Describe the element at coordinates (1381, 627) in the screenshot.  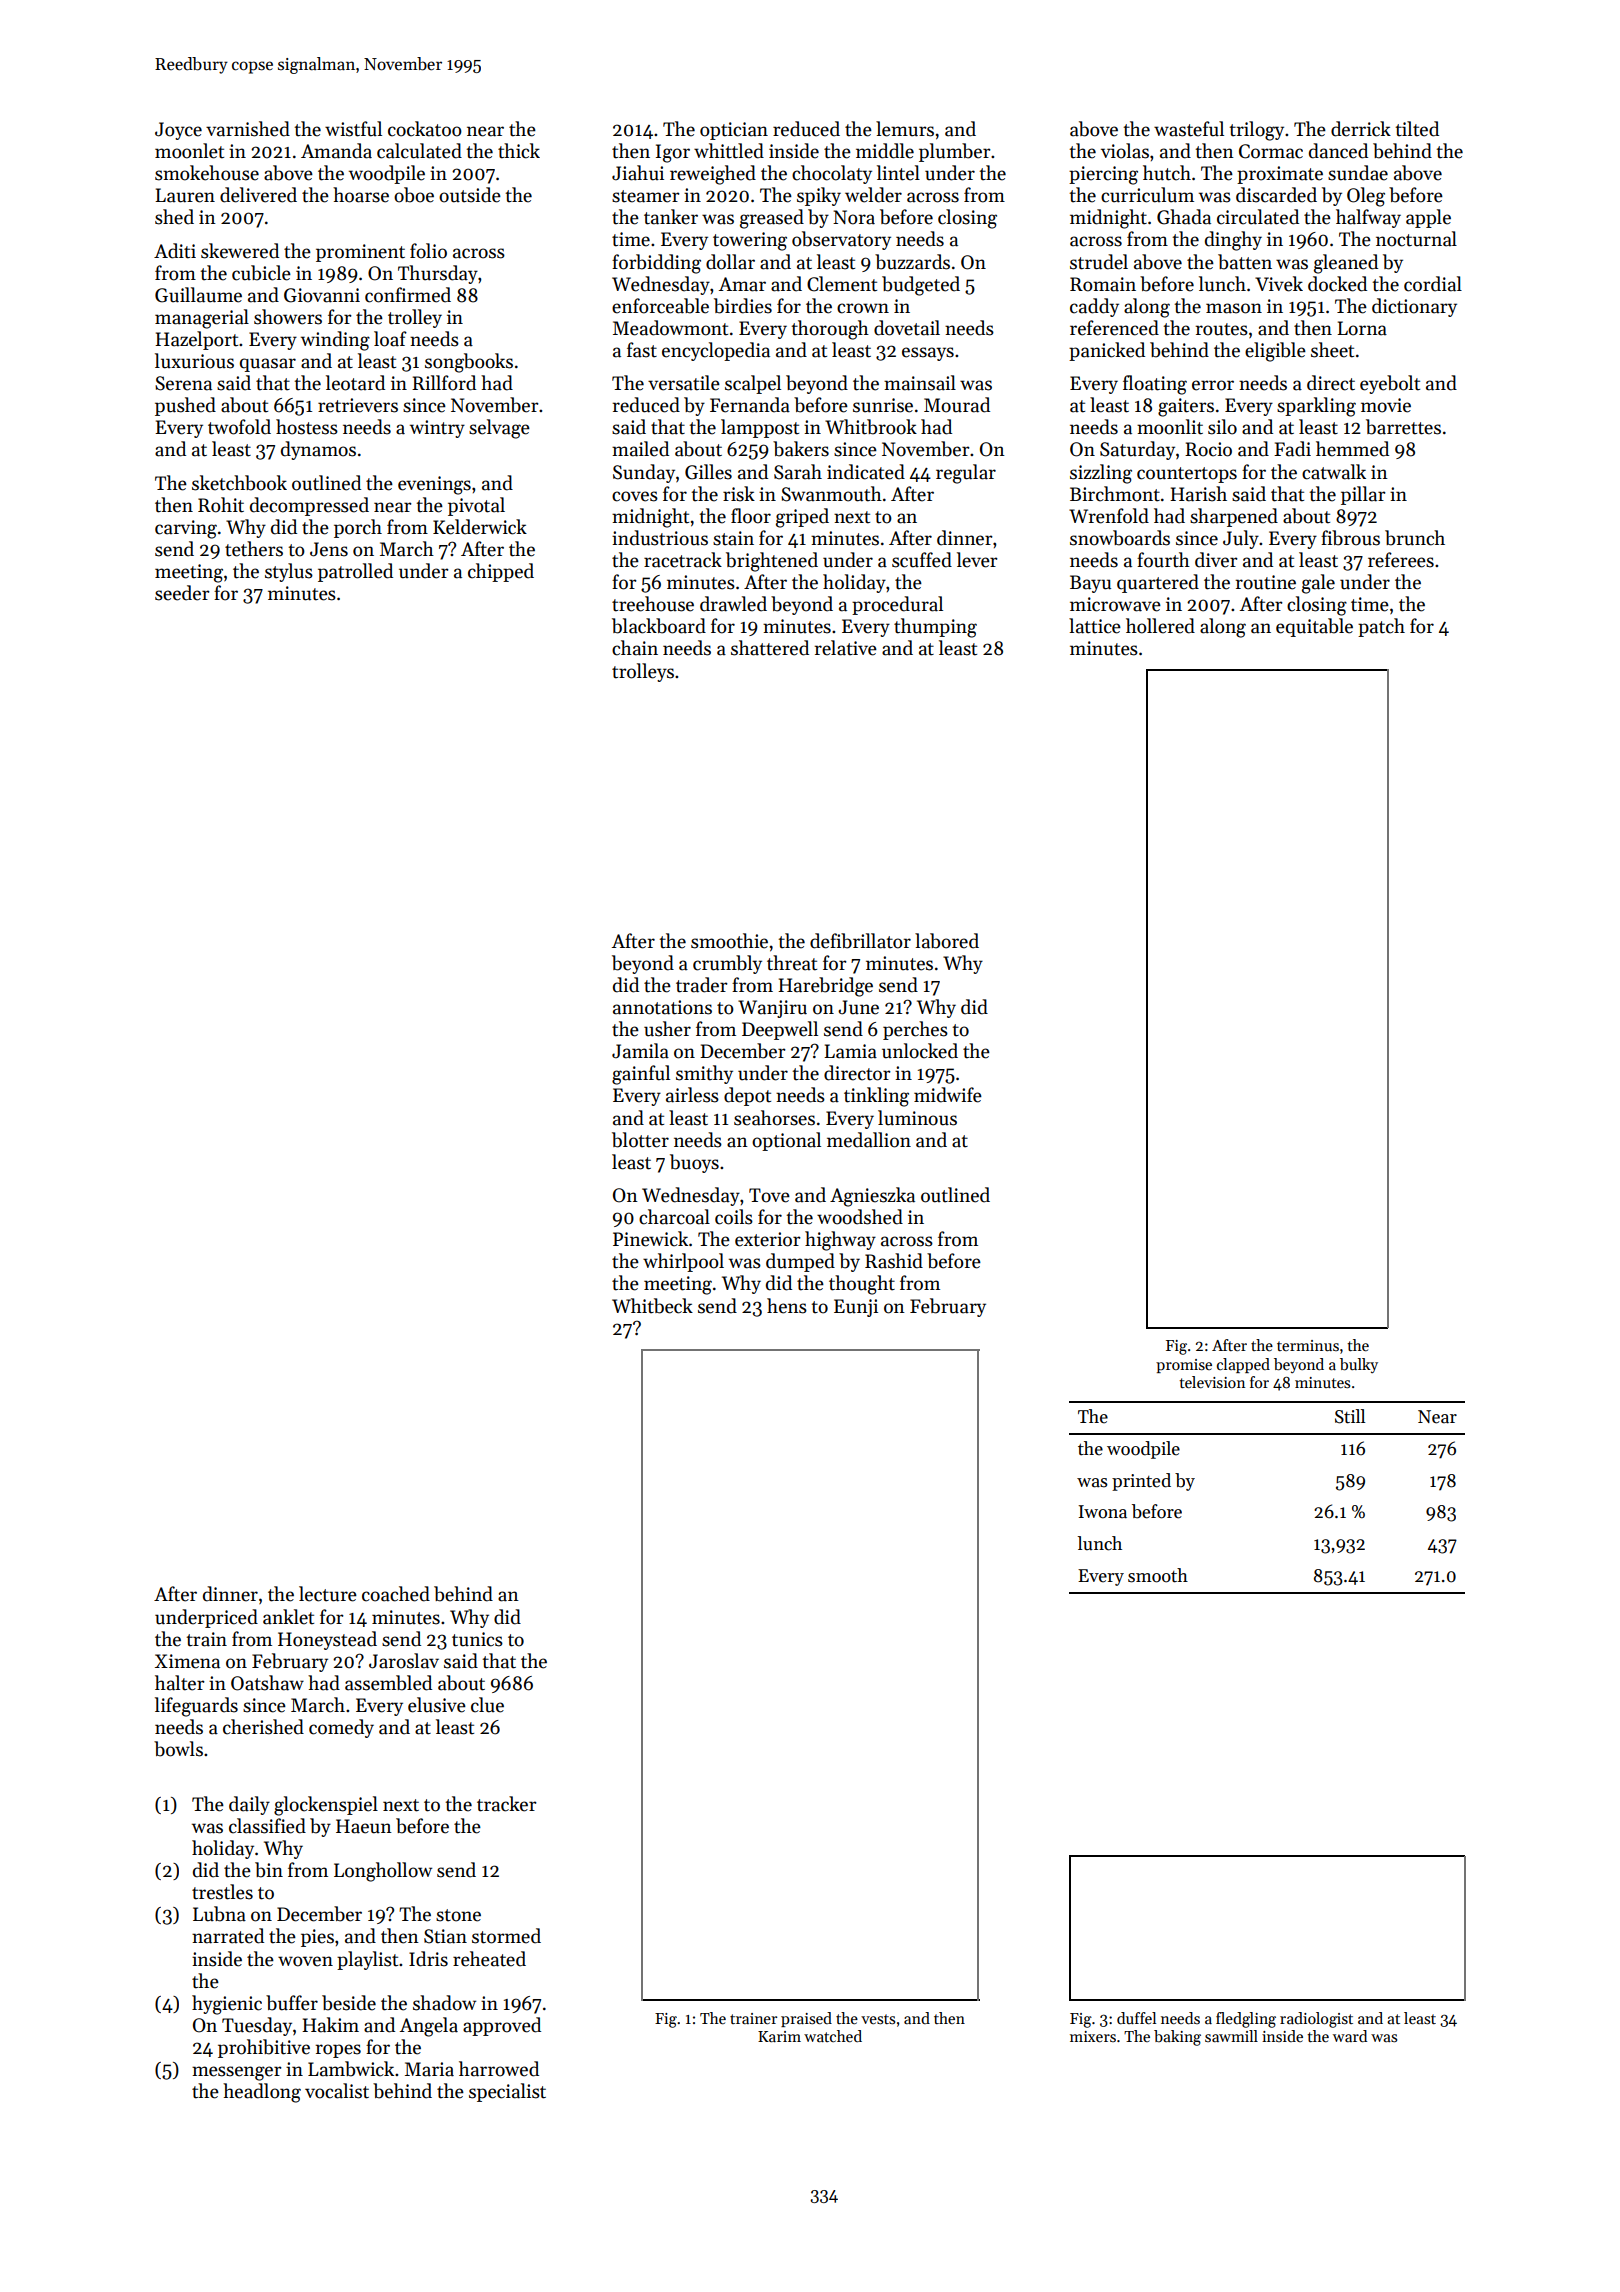
I see `patch` at that location.
